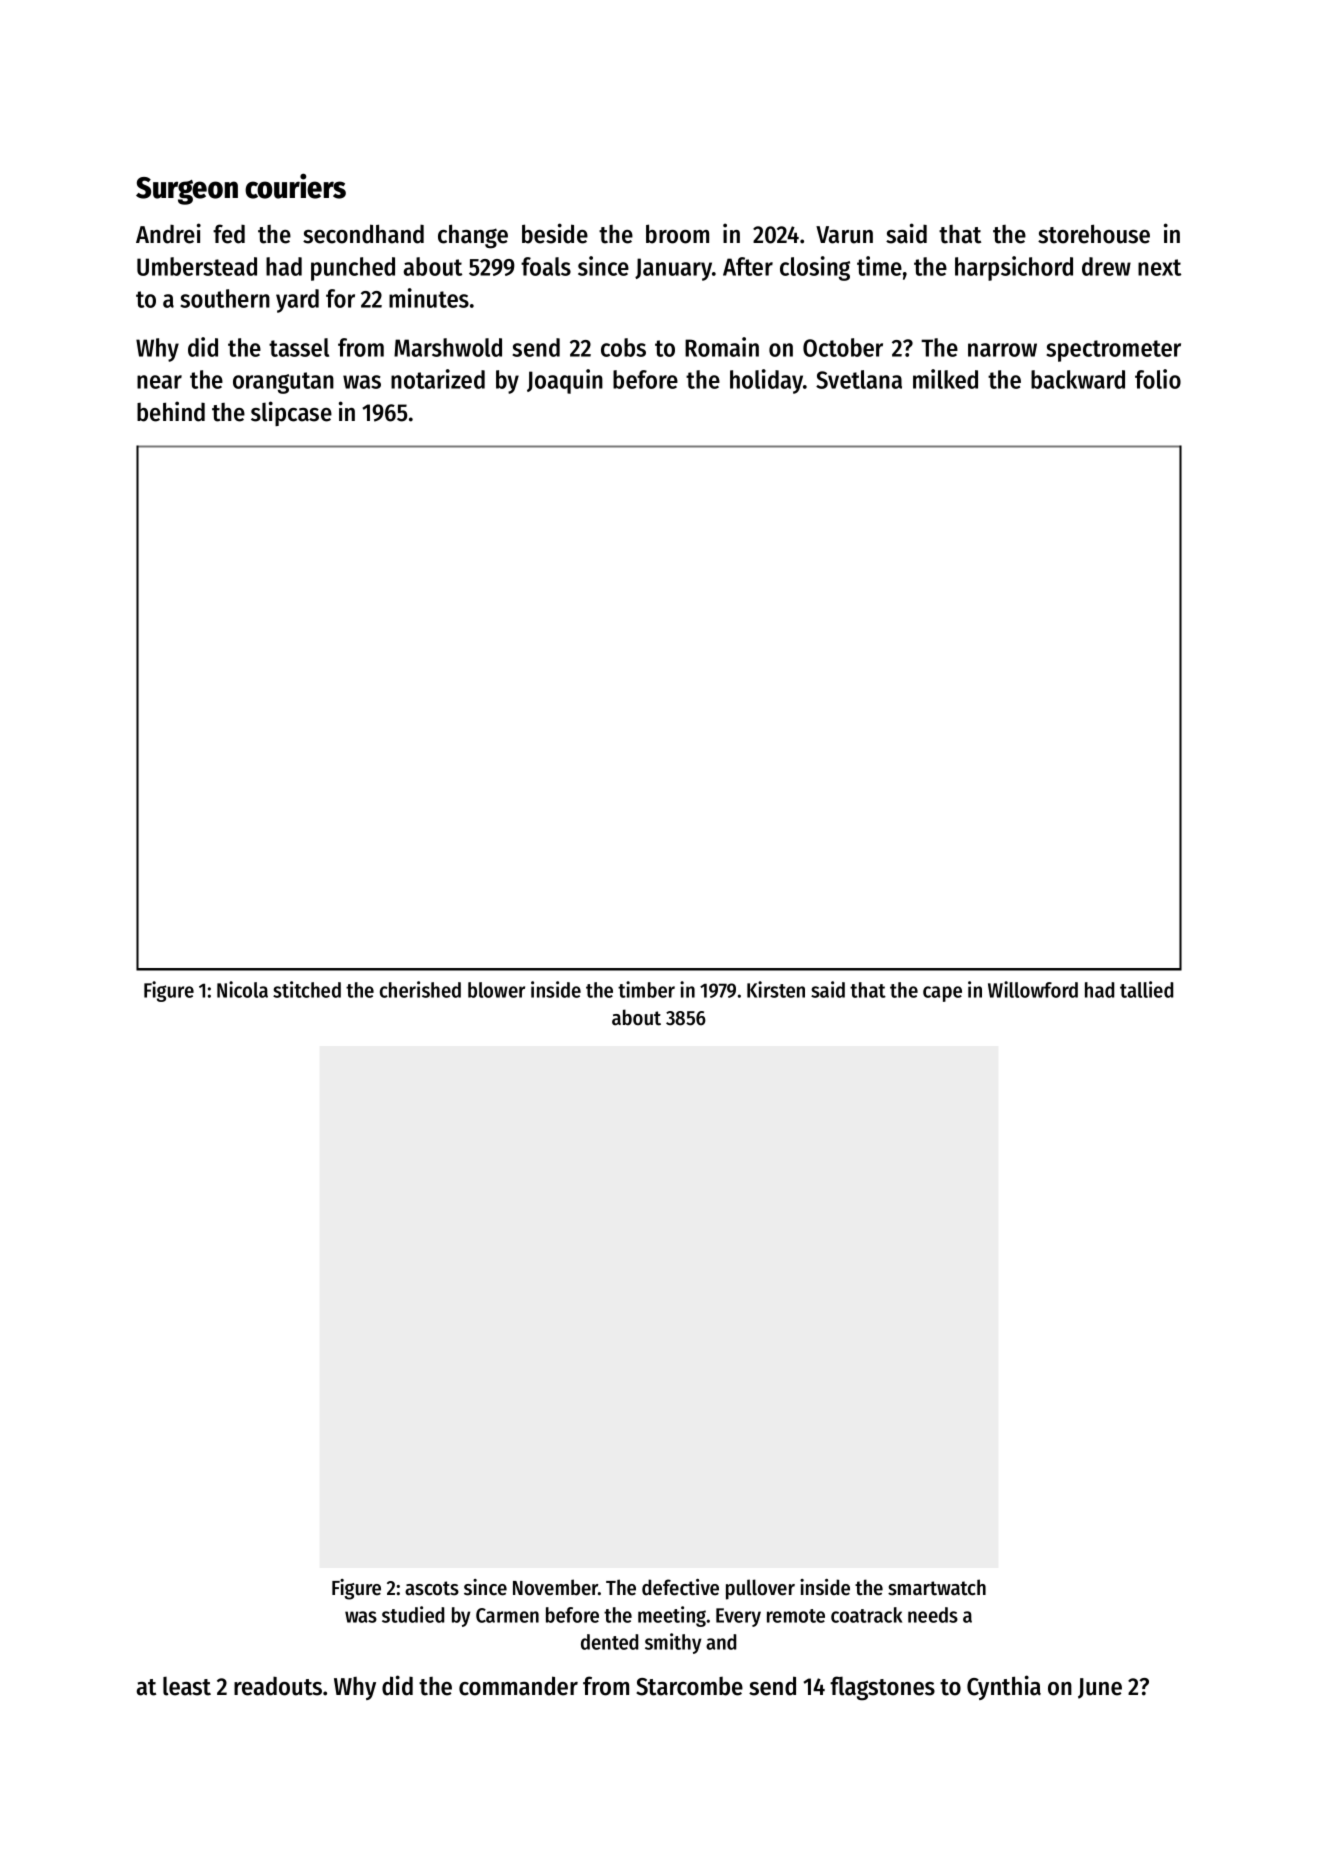  Describe the element at coordinates (307, 989) in the image. I see `stitched` at that location.
